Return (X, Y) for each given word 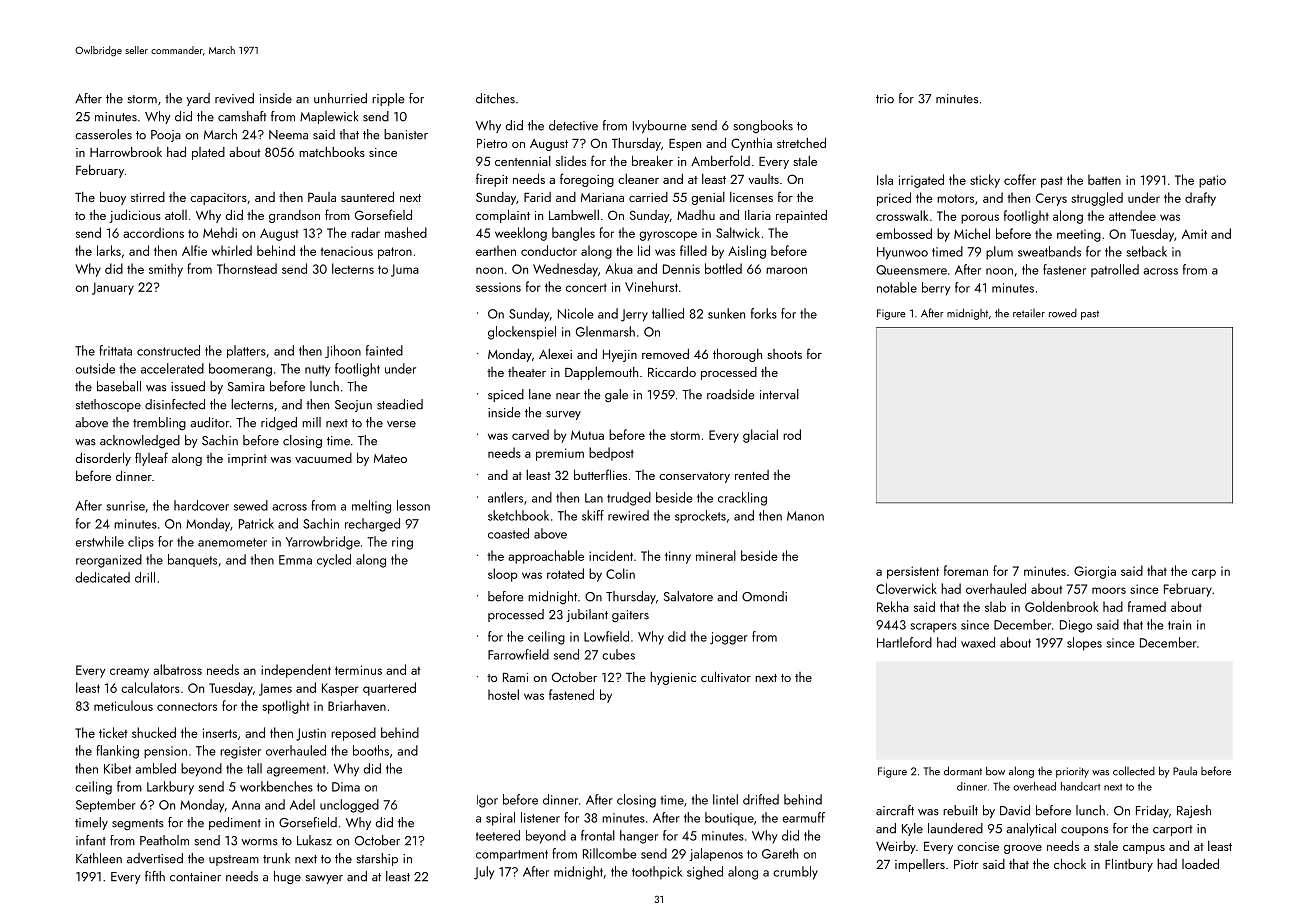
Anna (246, 805)
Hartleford (904, 642)
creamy (129, 673)
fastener (1064, 269)
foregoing (587, 180)
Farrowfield (518, 654)
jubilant (587, 615)
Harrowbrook (126, 152)
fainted (384, 350)
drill (145, 577)
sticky (985, 181)
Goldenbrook (1061, 606)
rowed (1063, 313)
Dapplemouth (601, 373)
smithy (166, 270)
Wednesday (565, 270)
